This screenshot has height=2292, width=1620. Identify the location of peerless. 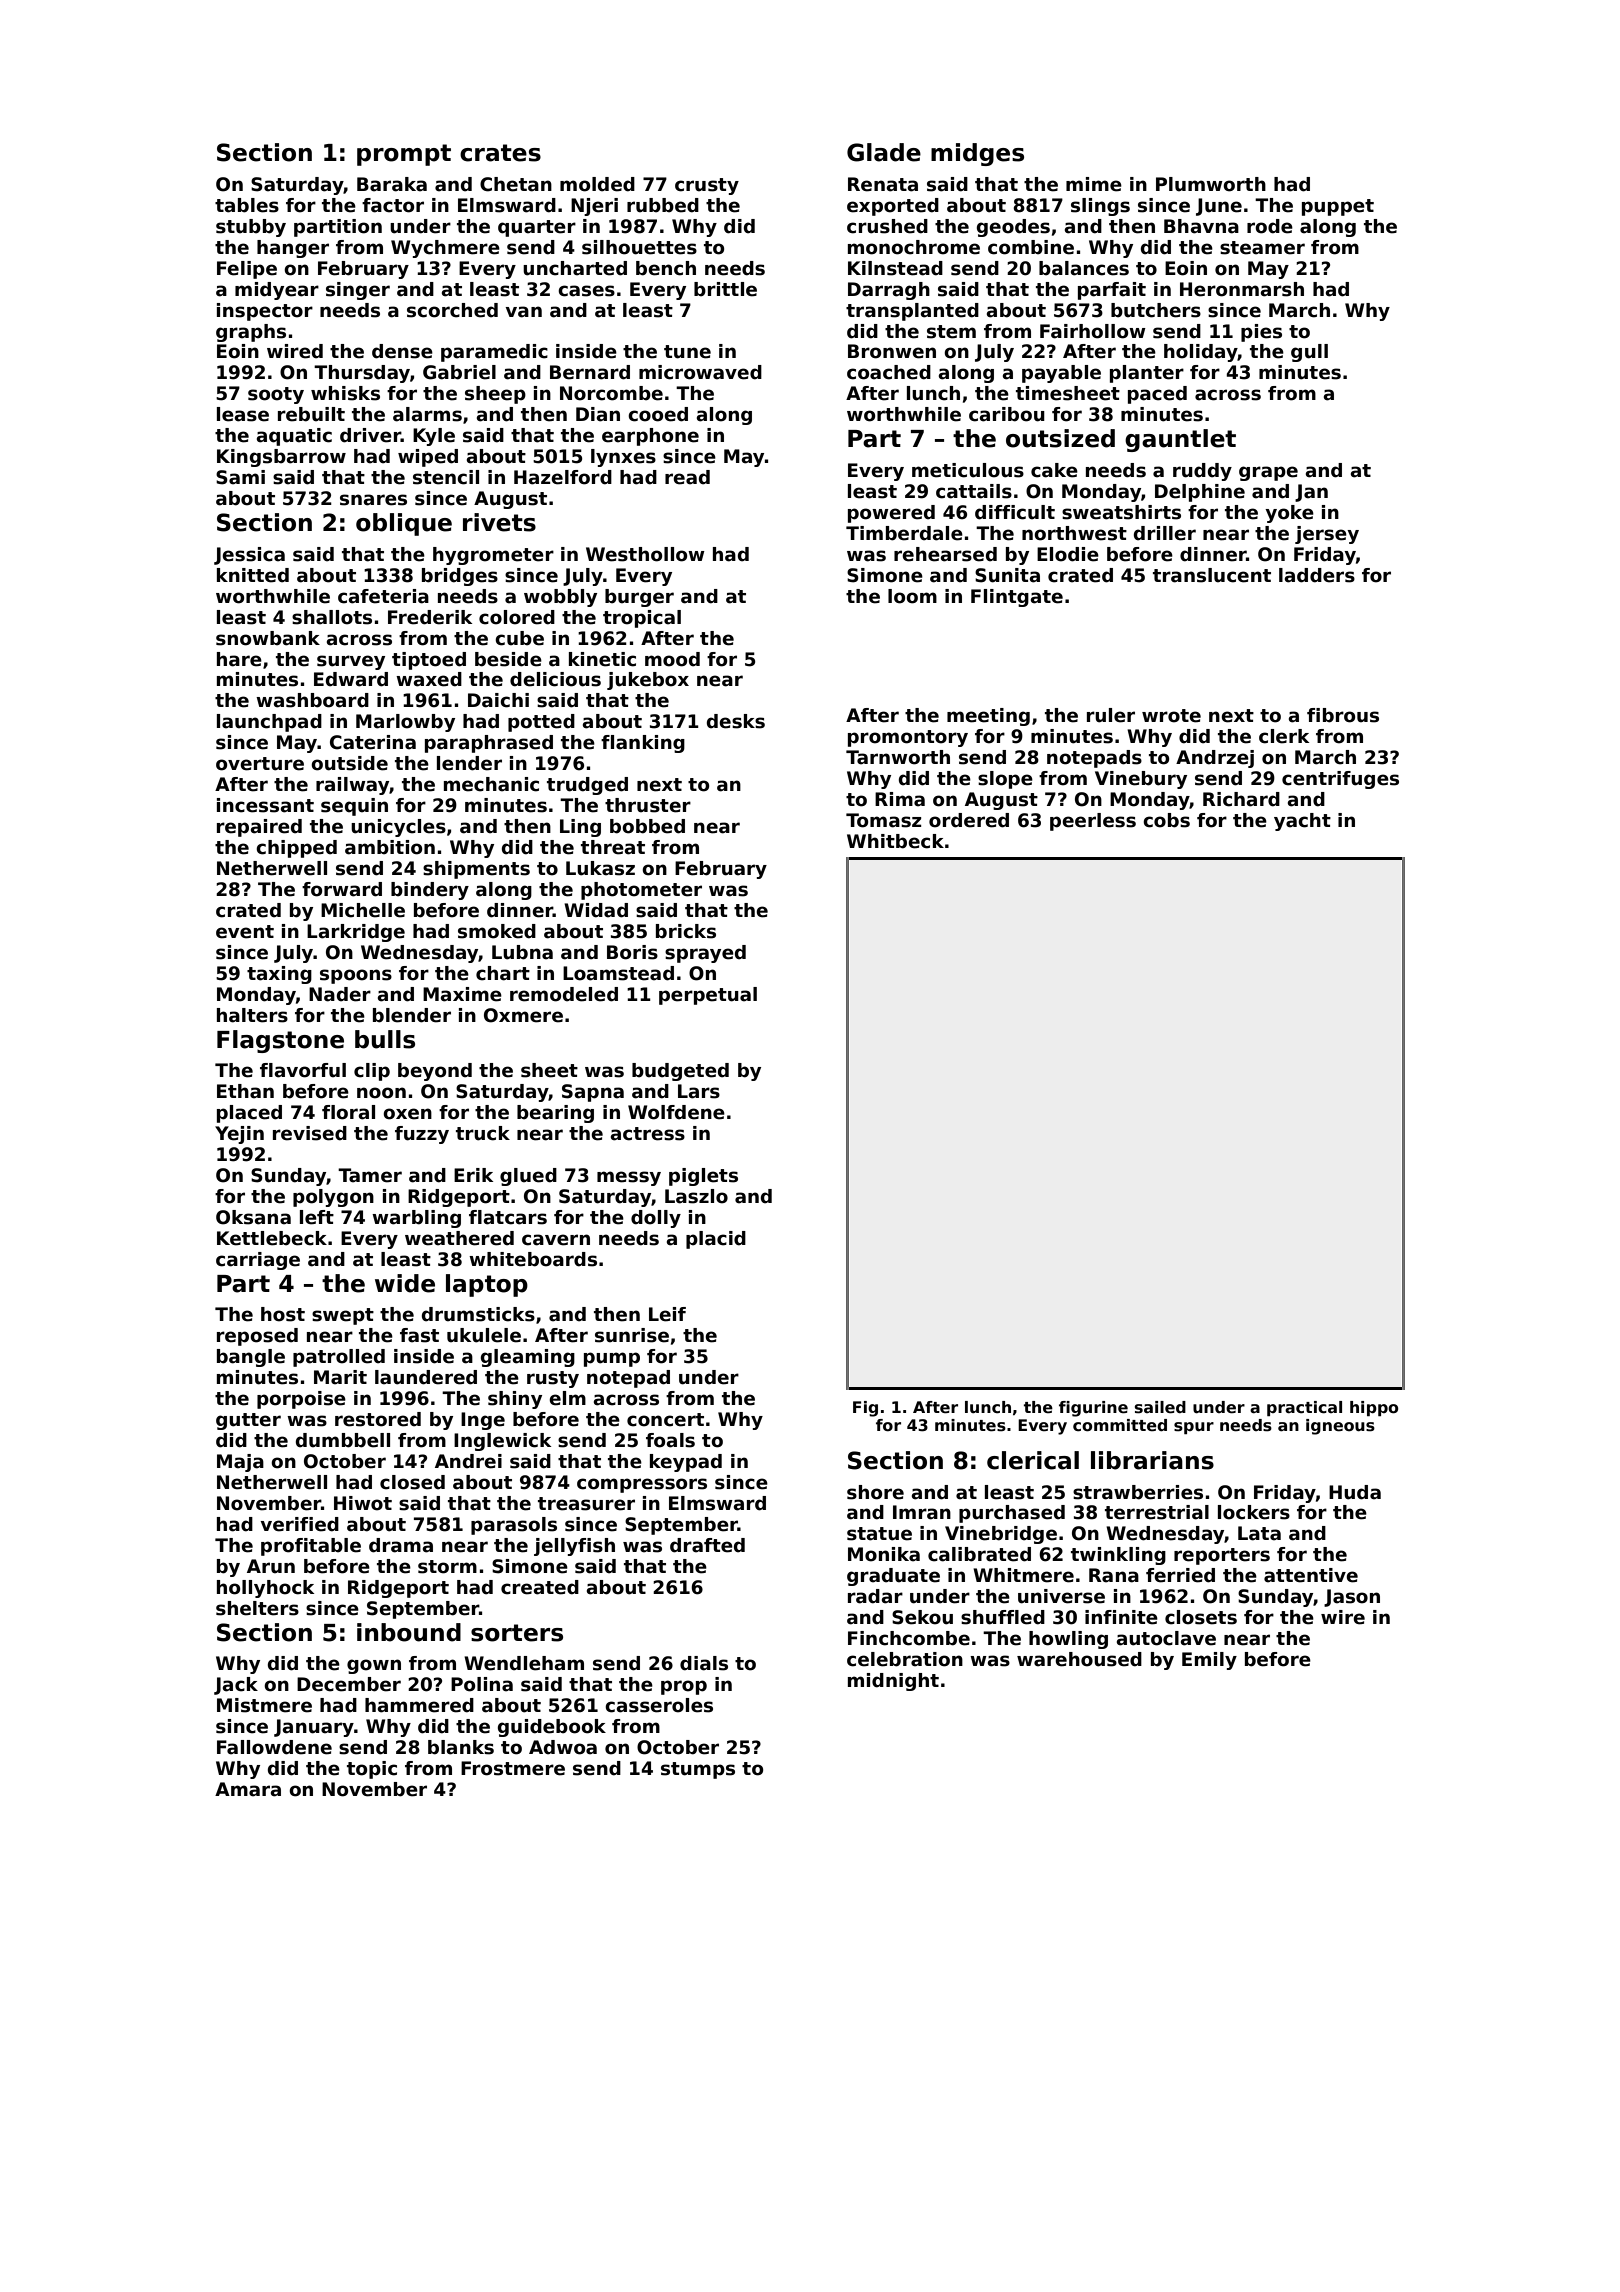
(1093, 822).
